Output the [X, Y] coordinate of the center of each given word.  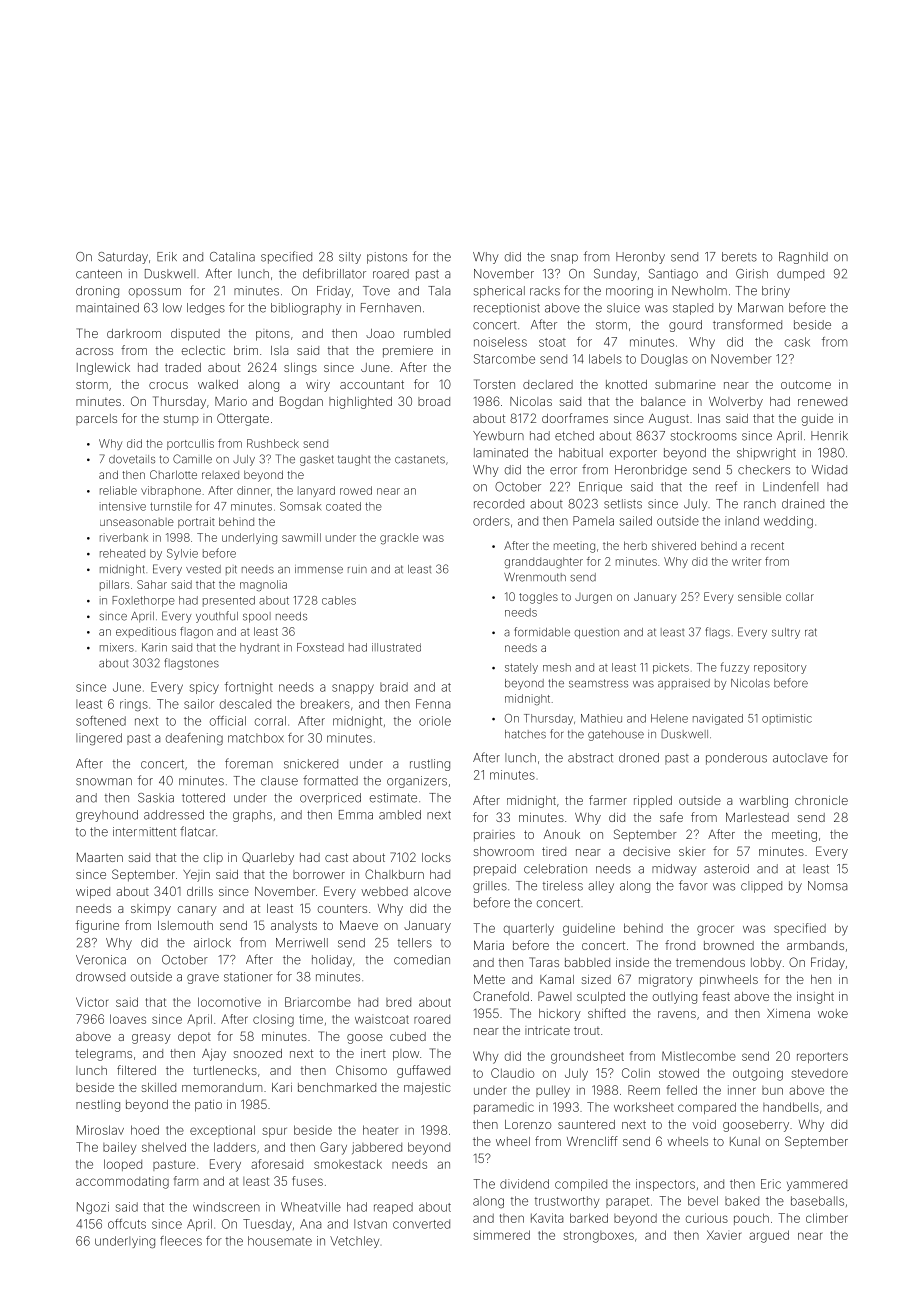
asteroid [726, 869]
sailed [636, 521]
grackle [399, 539]
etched [574, 436]
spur [274, 1132]
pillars [114, 585]
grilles [490, 887]
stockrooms [704, 436]
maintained [107, 308]
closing [273, 1020]
